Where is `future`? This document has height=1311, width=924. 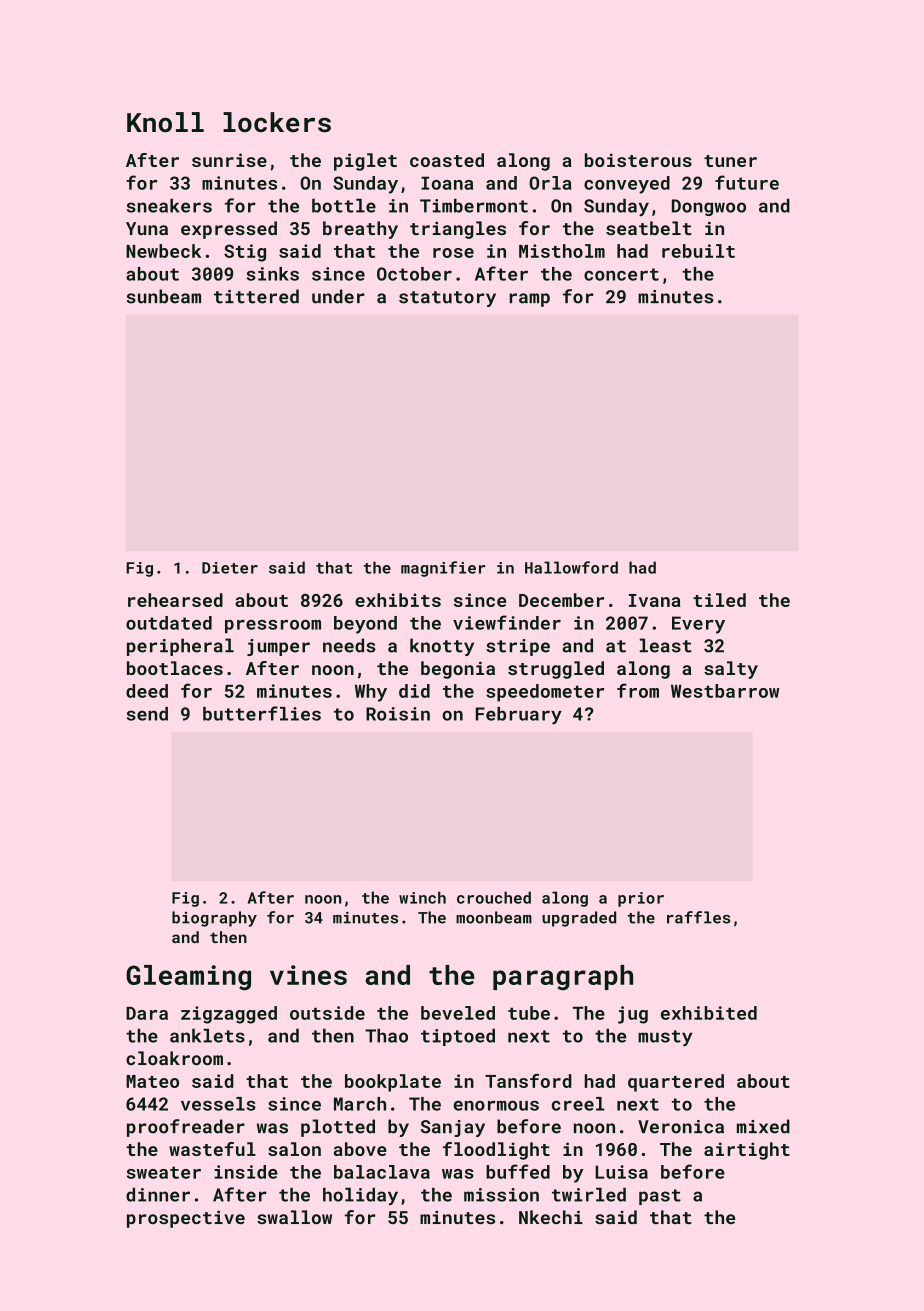
future is located at coordinates (747, 182).
